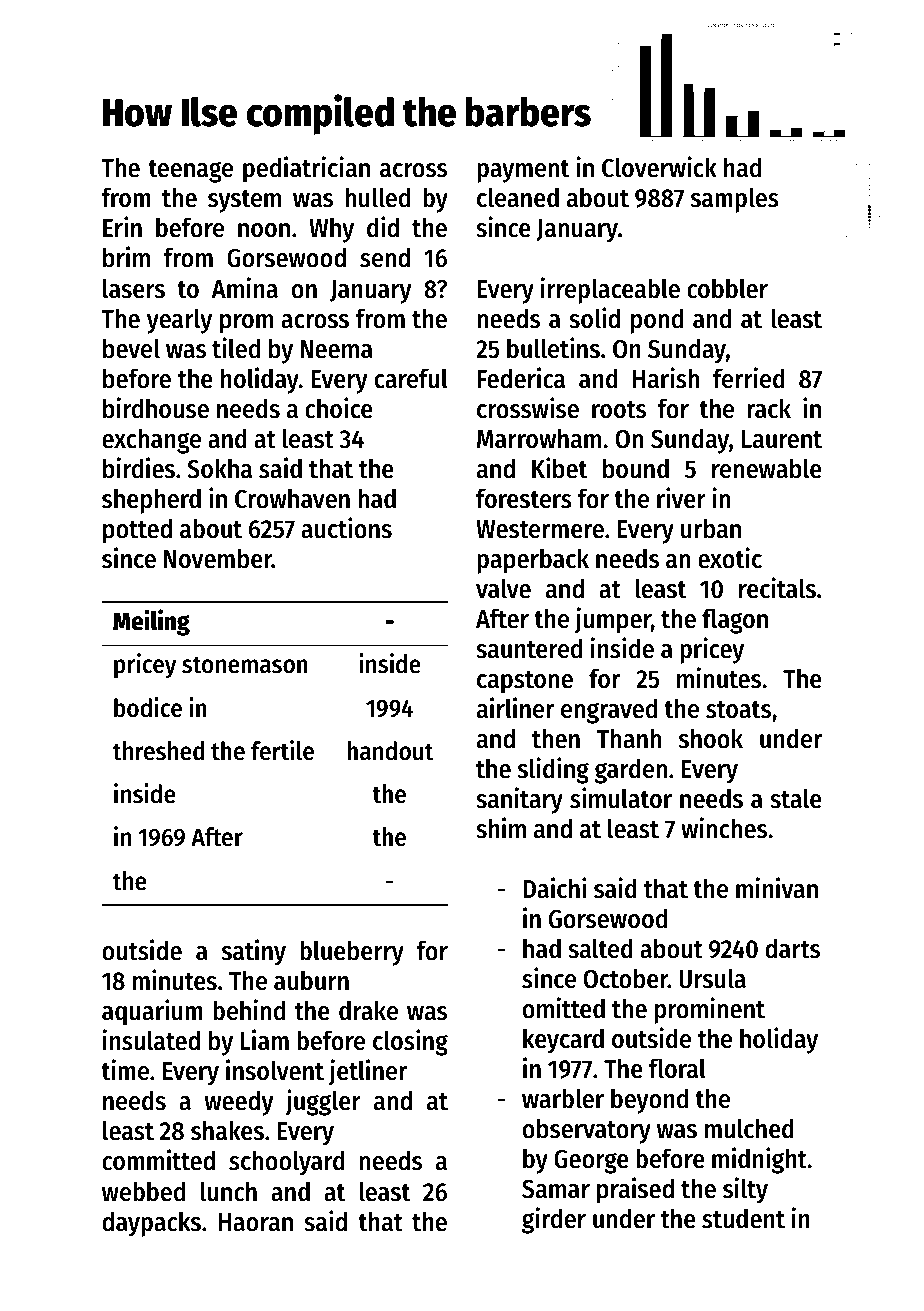 The width and height of the screenshot is (924, 1311). What do you see at coordinates (528, 408) in the screenshot?
I see `crosswise` at bounding box center [528, 408].
